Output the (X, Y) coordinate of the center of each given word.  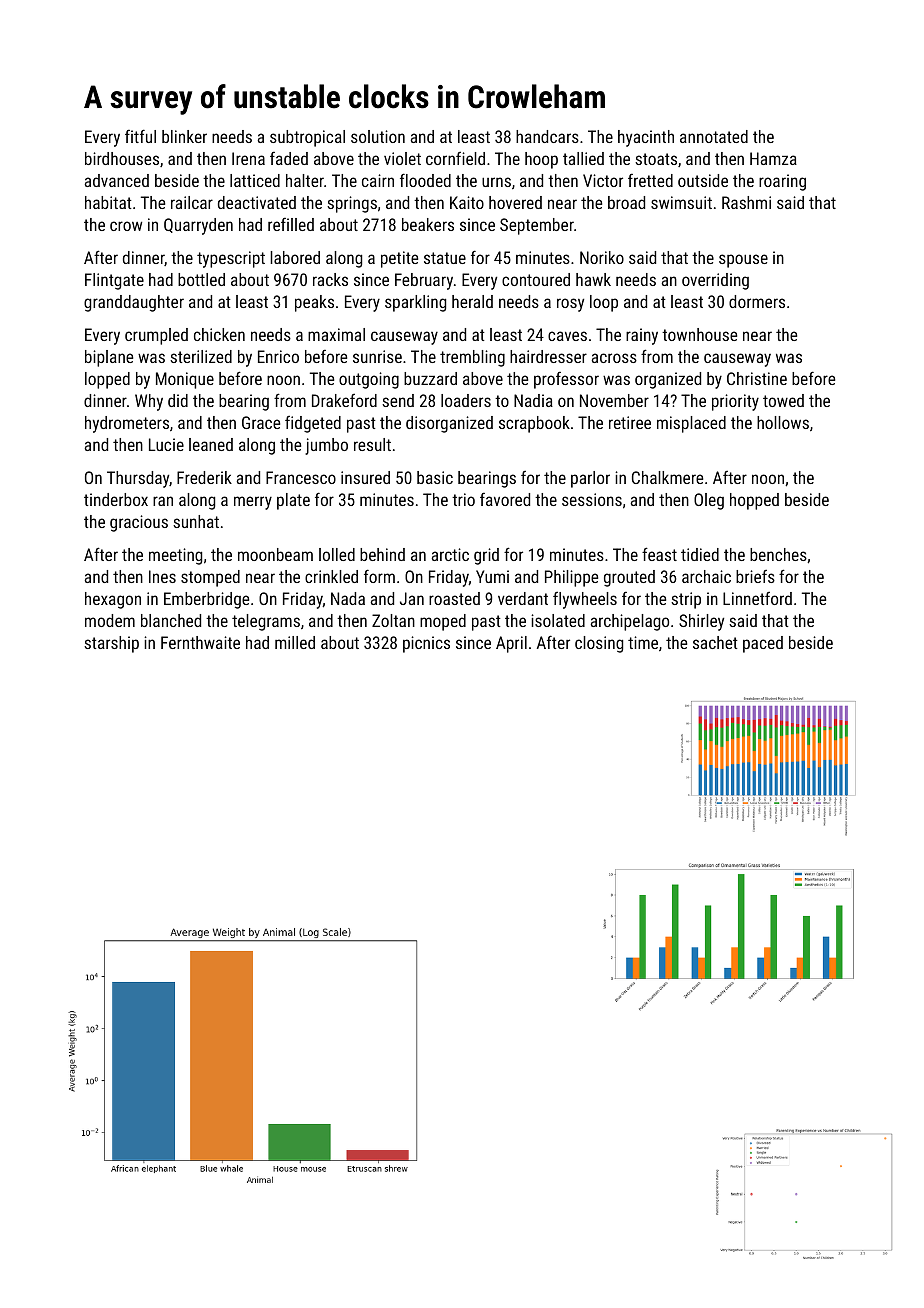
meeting (175, 556)
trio (463, 499)
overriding (715, 281)
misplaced (691, 424)
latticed (255, 180)
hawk (593, 279)
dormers (757, 301)
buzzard (430, 378)
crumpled (156, 336)
